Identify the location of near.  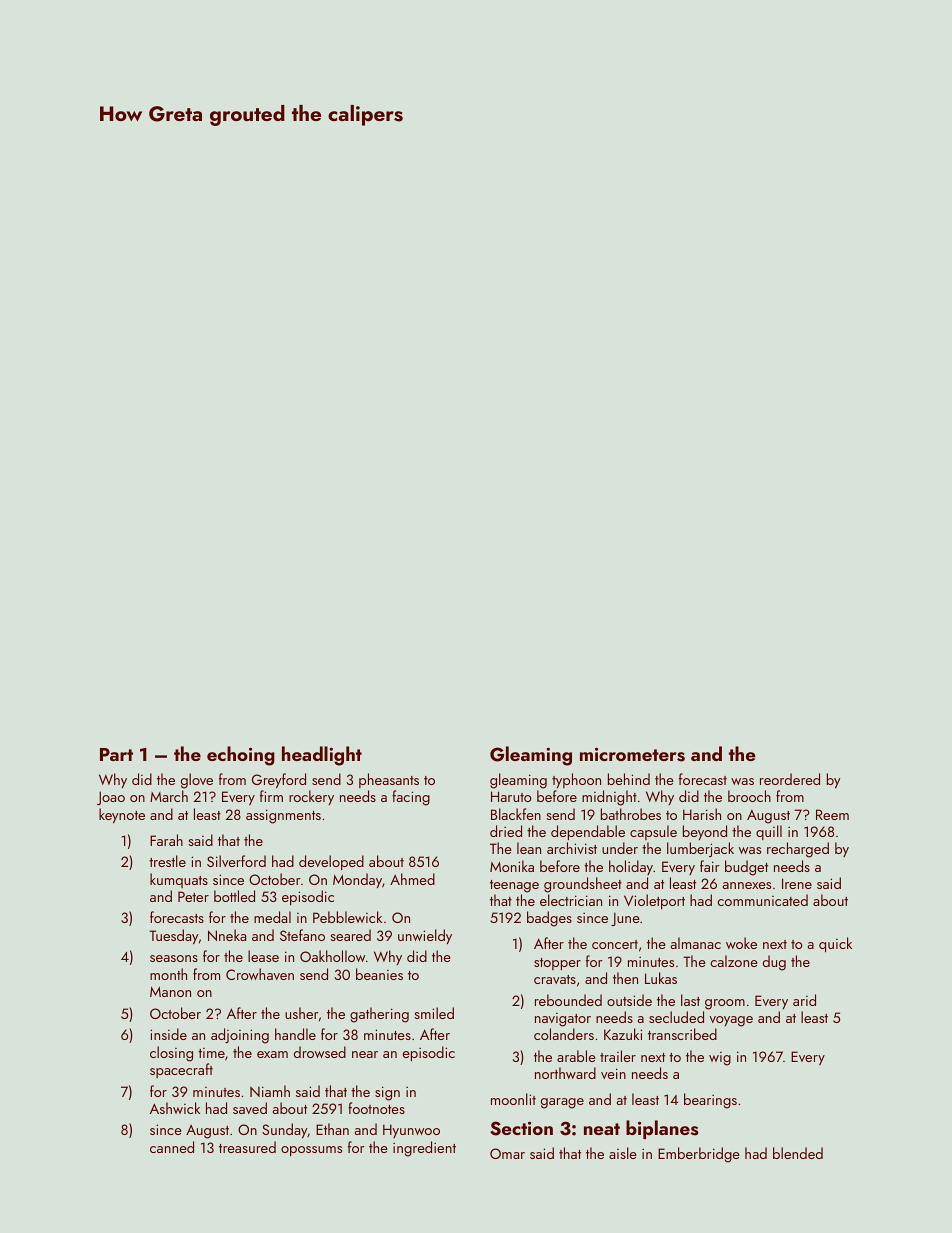
(365, 1054).
